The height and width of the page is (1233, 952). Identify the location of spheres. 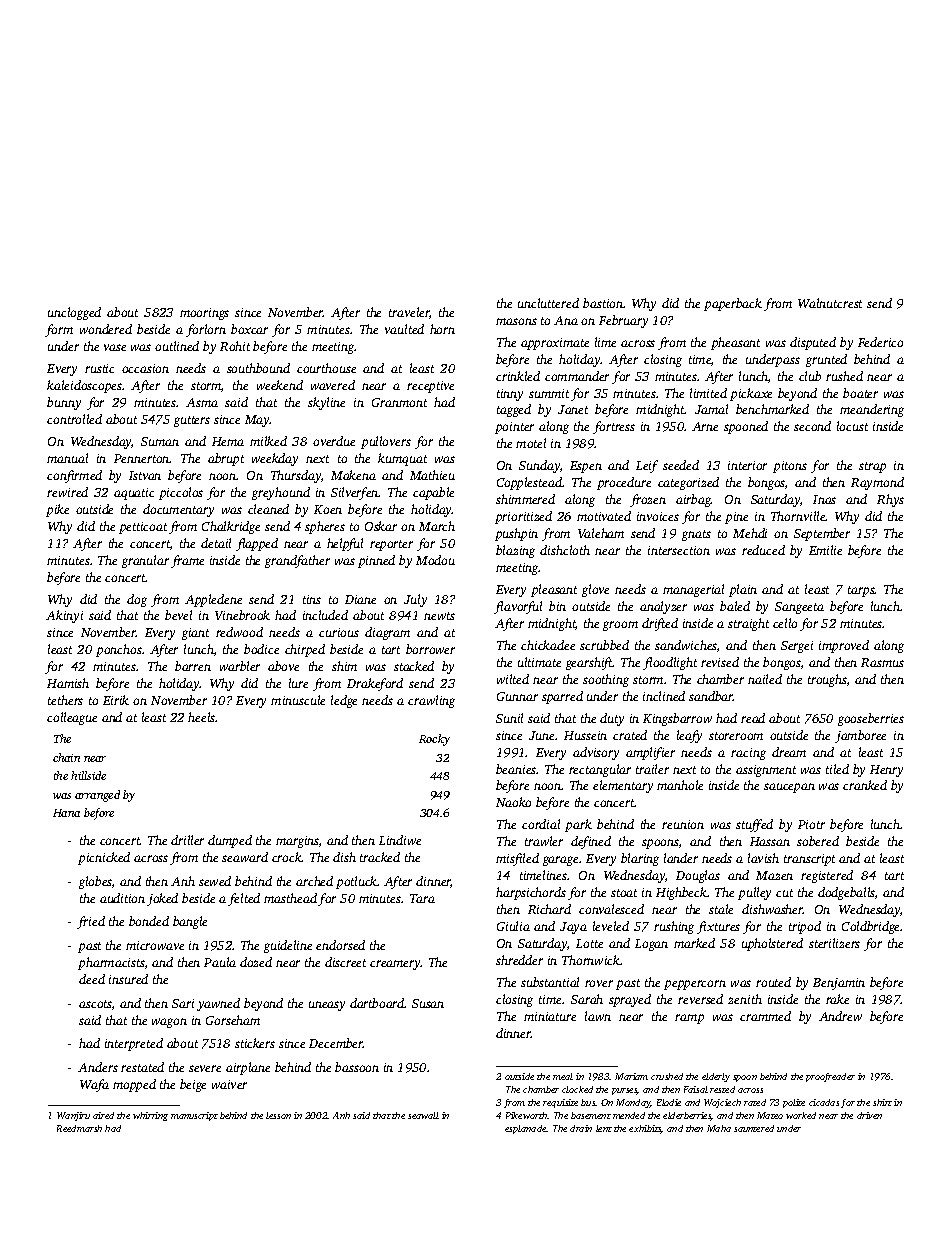
(325, 527).
